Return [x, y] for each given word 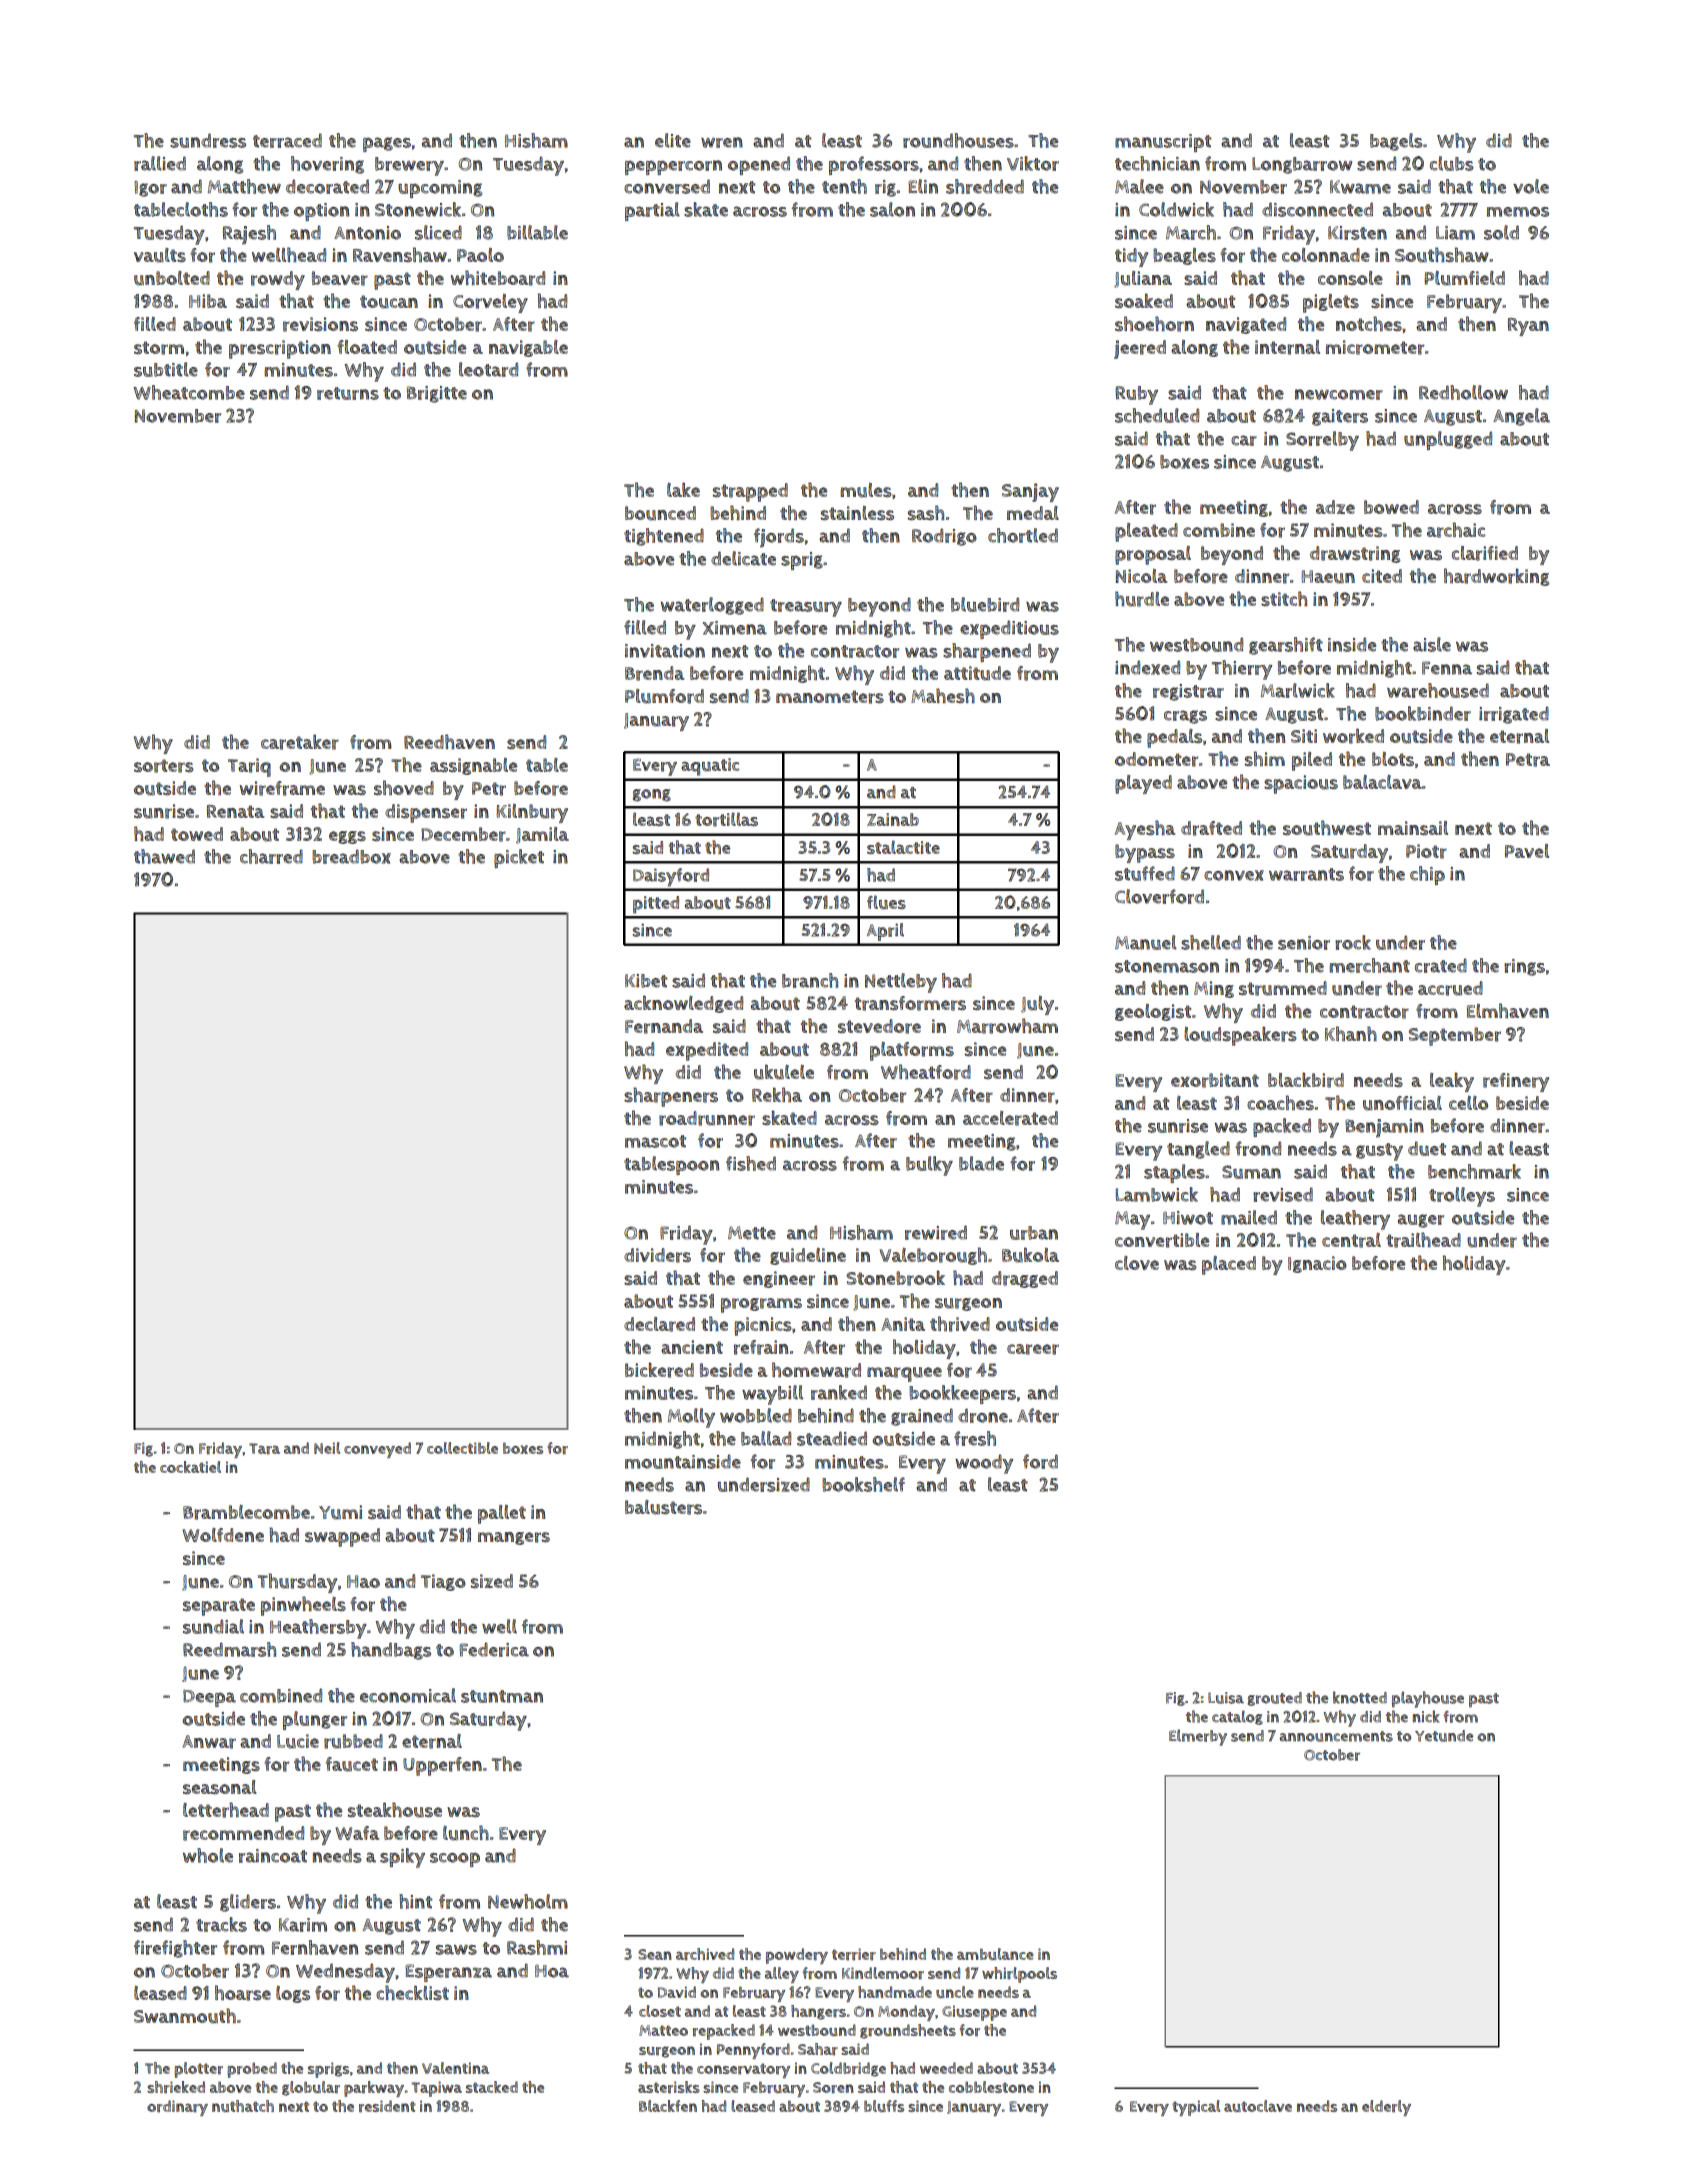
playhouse [1428, 1699]
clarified [1485, 553]
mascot [655, 1141]
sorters [164, 766]
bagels [1396, 142]
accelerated [1010, 1118]
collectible [462, 1448]
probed [252, 2070]
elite [673, 140]
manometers [830, 697]
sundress [208, 140]
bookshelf [863, 1484]
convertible [1162, 1240]
